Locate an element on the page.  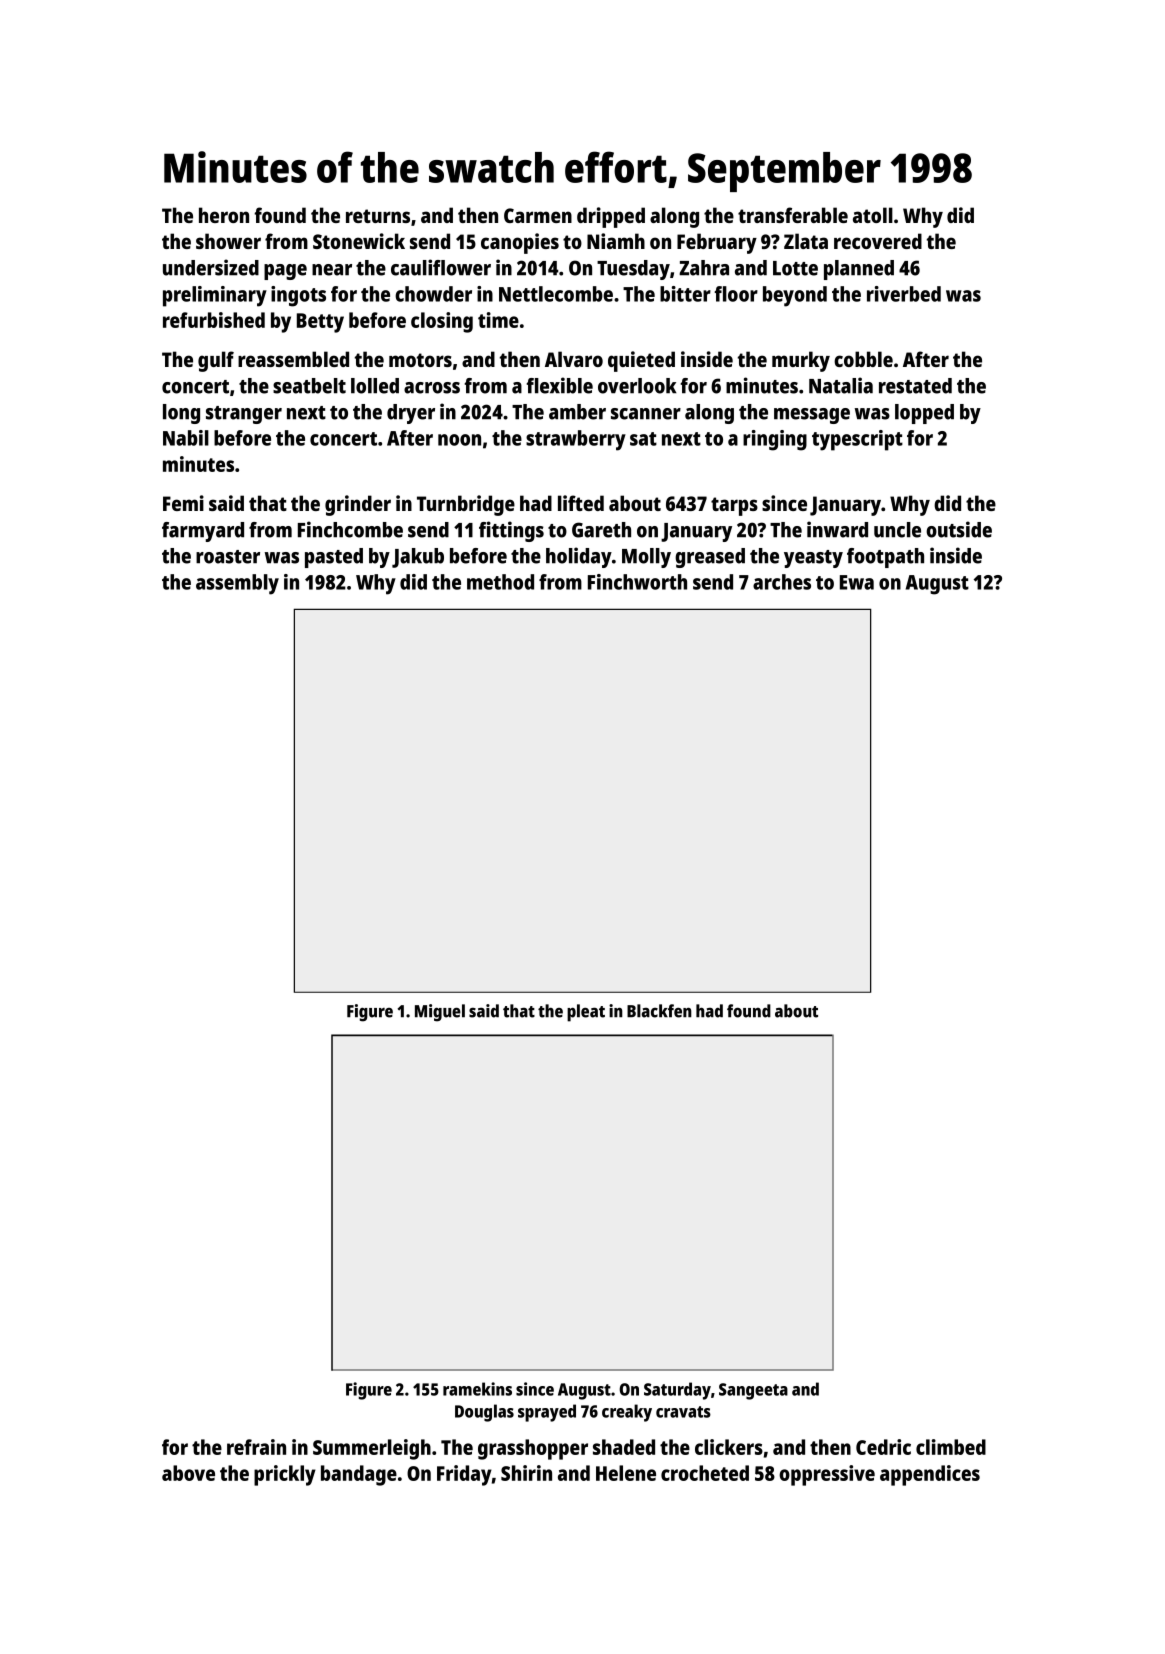
inward is located at coordinates (837, 529).
